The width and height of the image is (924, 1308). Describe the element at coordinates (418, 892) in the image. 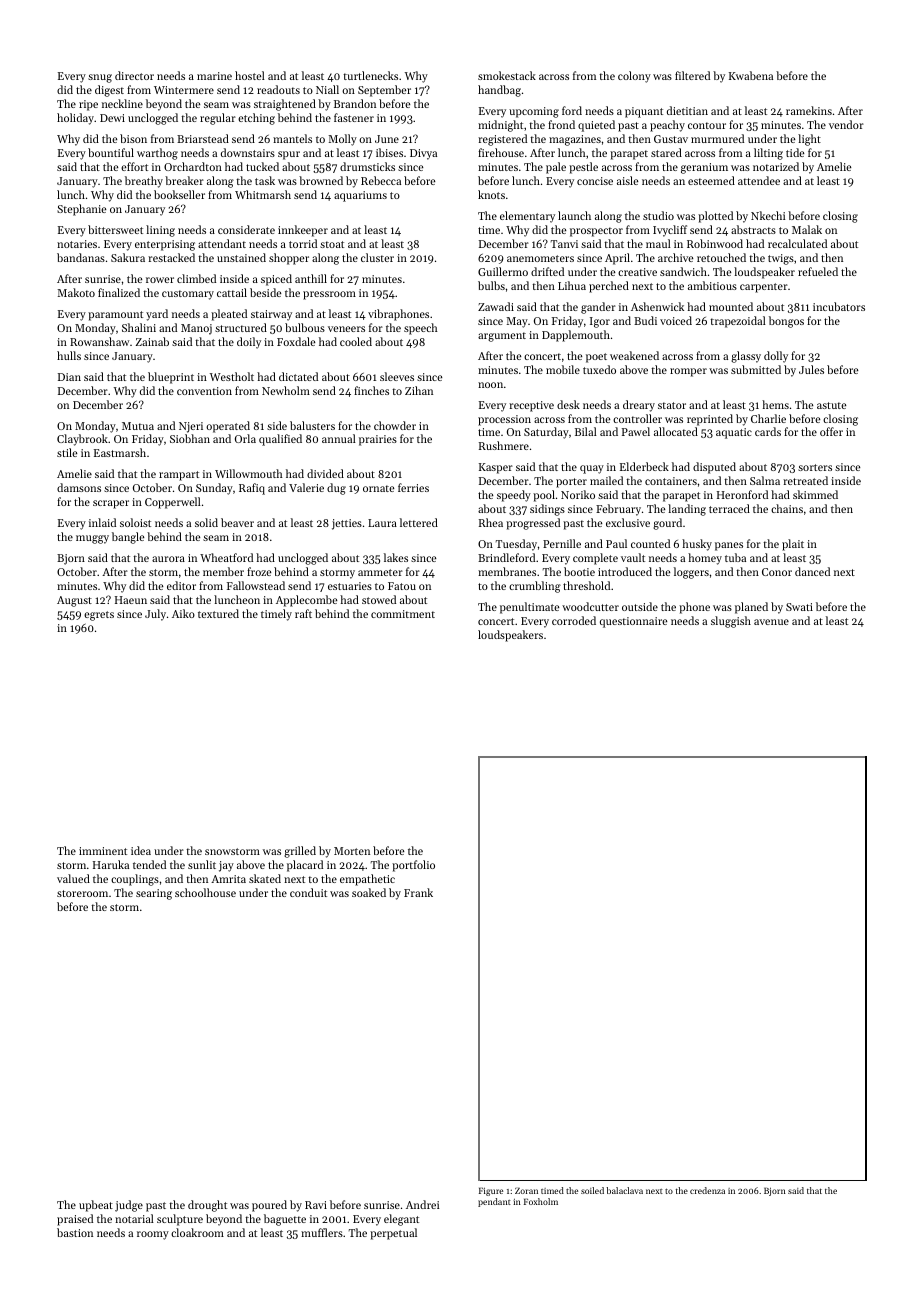

I see `Frank` at that location.
